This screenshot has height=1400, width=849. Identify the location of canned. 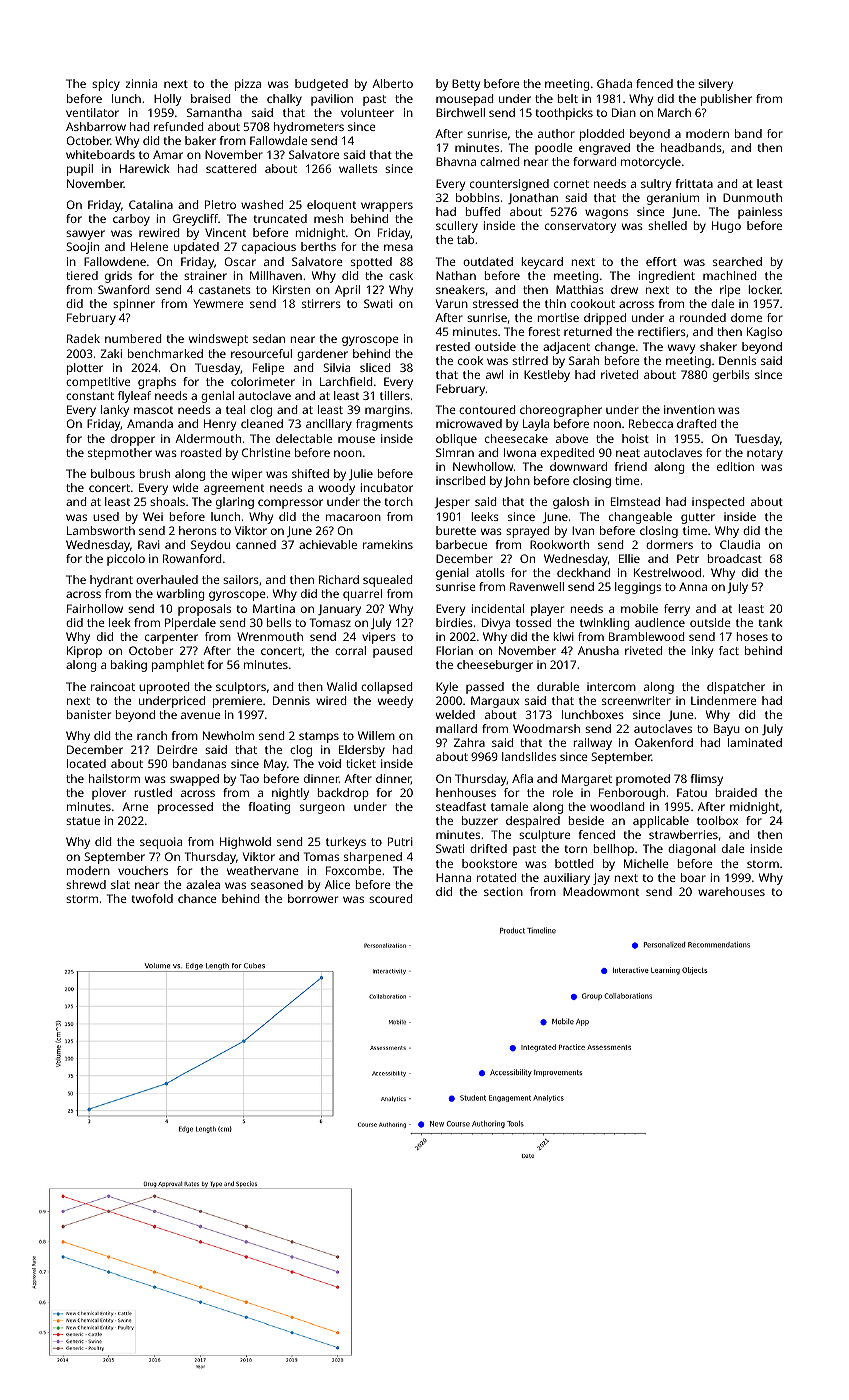
(256, 544).
